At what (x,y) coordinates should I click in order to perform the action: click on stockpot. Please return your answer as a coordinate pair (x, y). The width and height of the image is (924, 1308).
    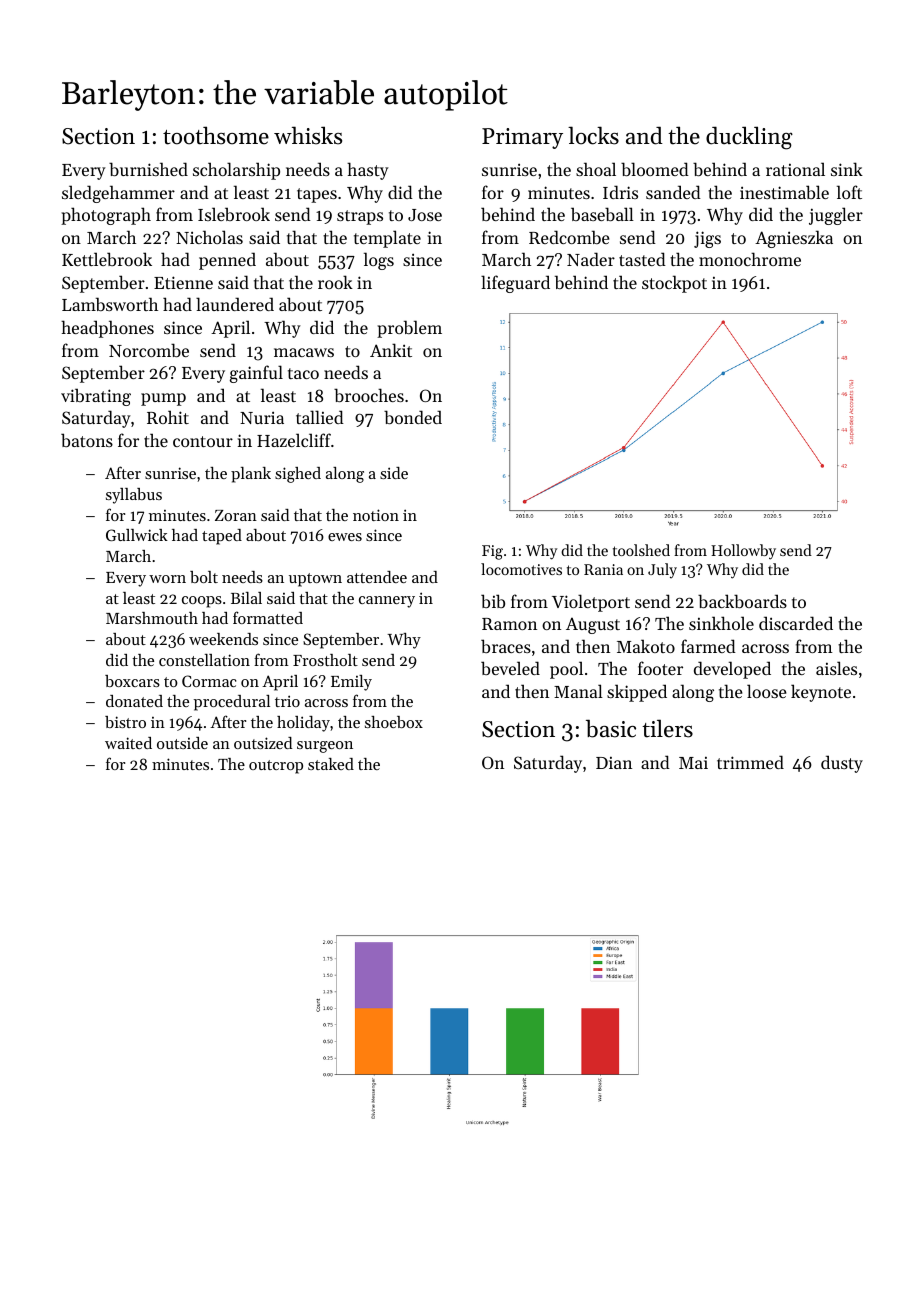
    Looking at the image, I should click on (674, 284).
